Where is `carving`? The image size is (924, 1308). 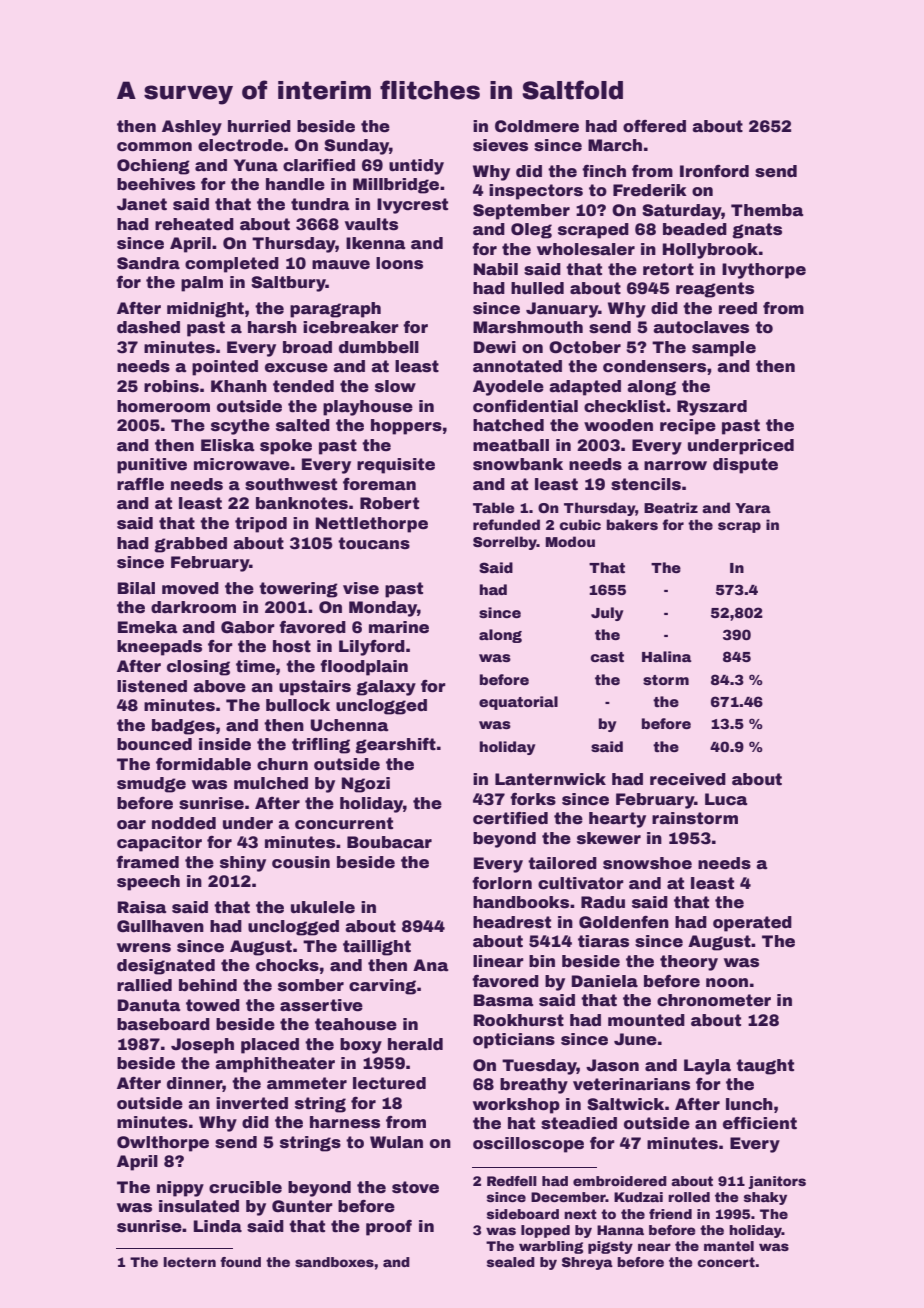
carving is located at coordinates (382, 987).
